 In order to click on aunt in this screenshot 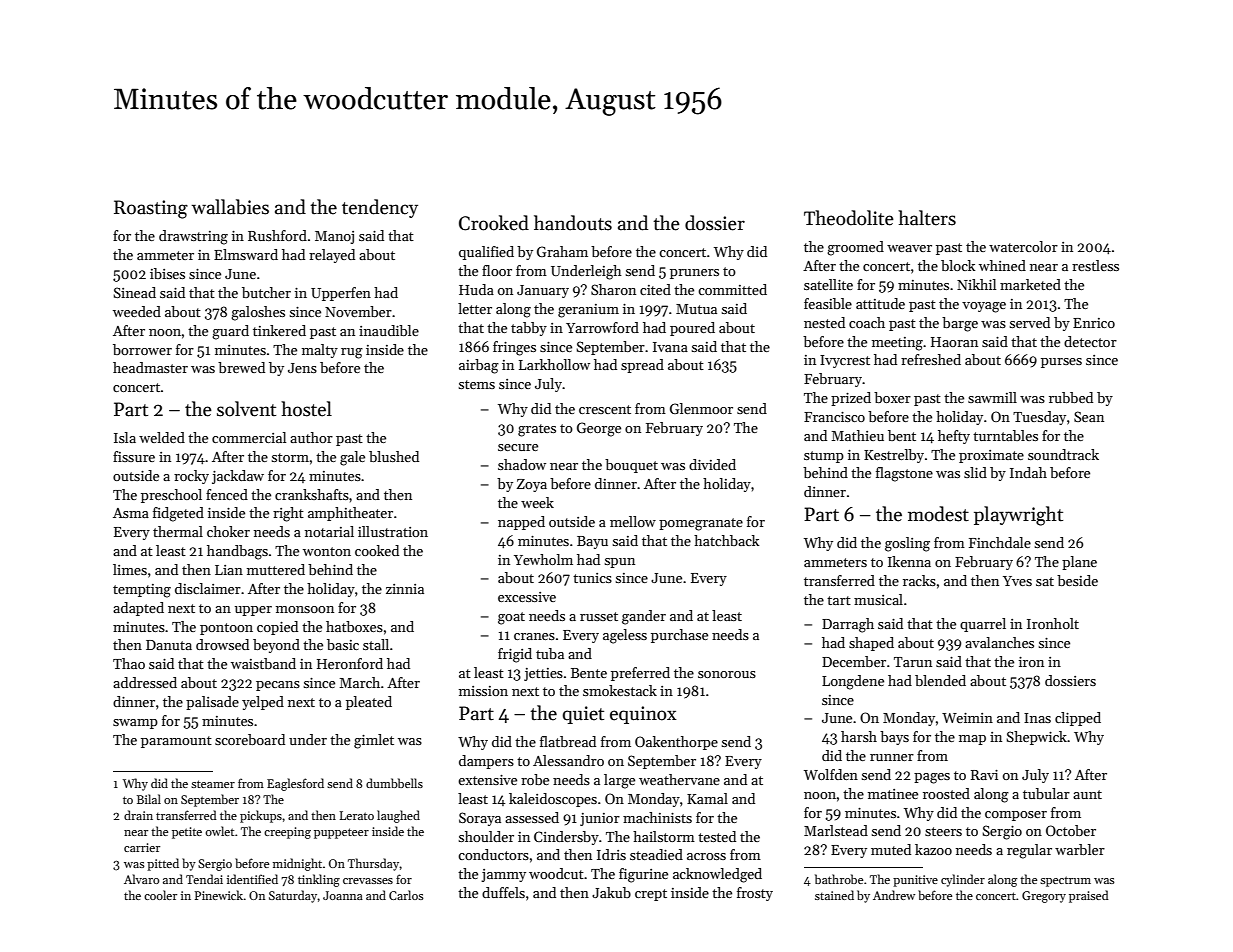, I will do `click(1087, 794)`.
